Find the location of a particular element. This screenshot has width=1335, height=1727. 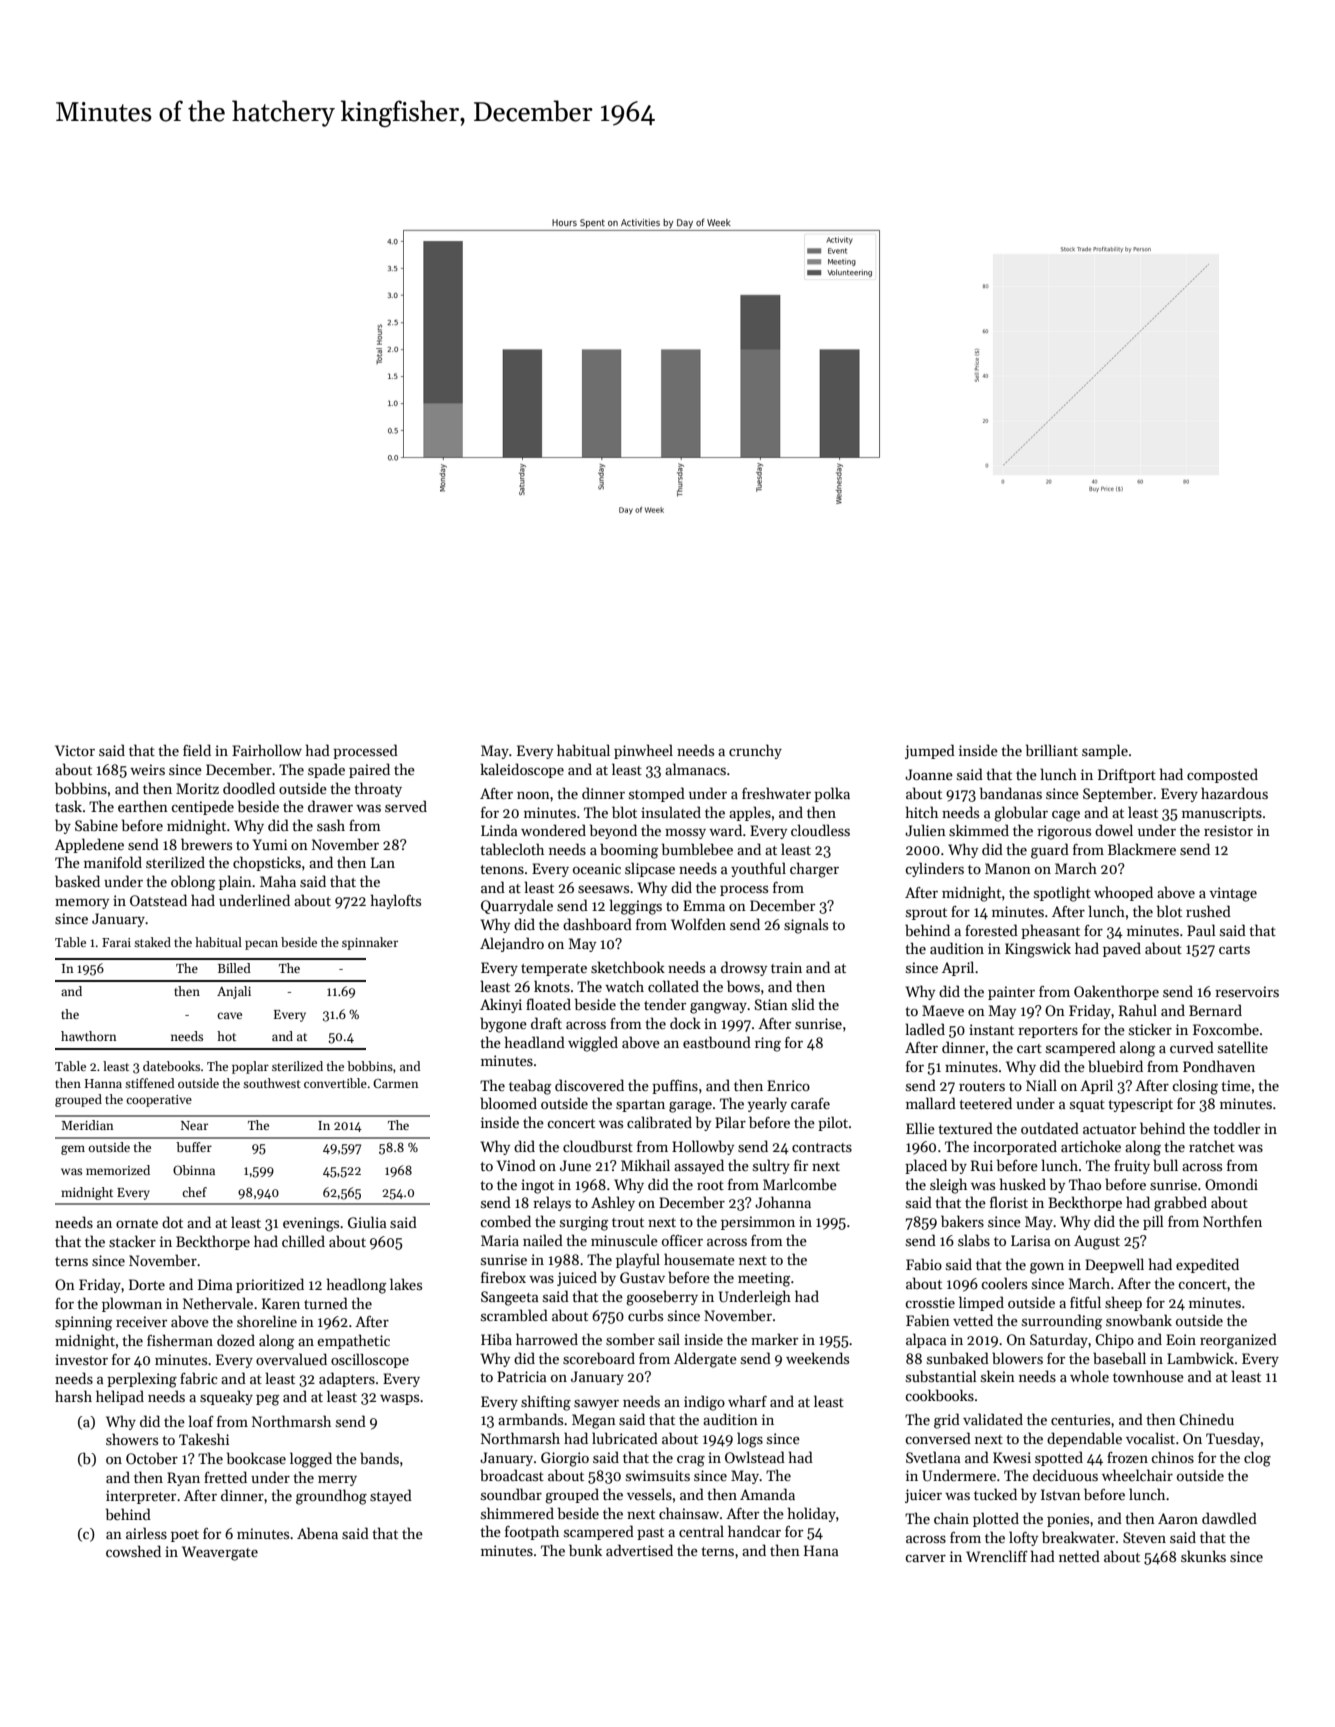

ratchet is located at coordinates (1212, 1146).
